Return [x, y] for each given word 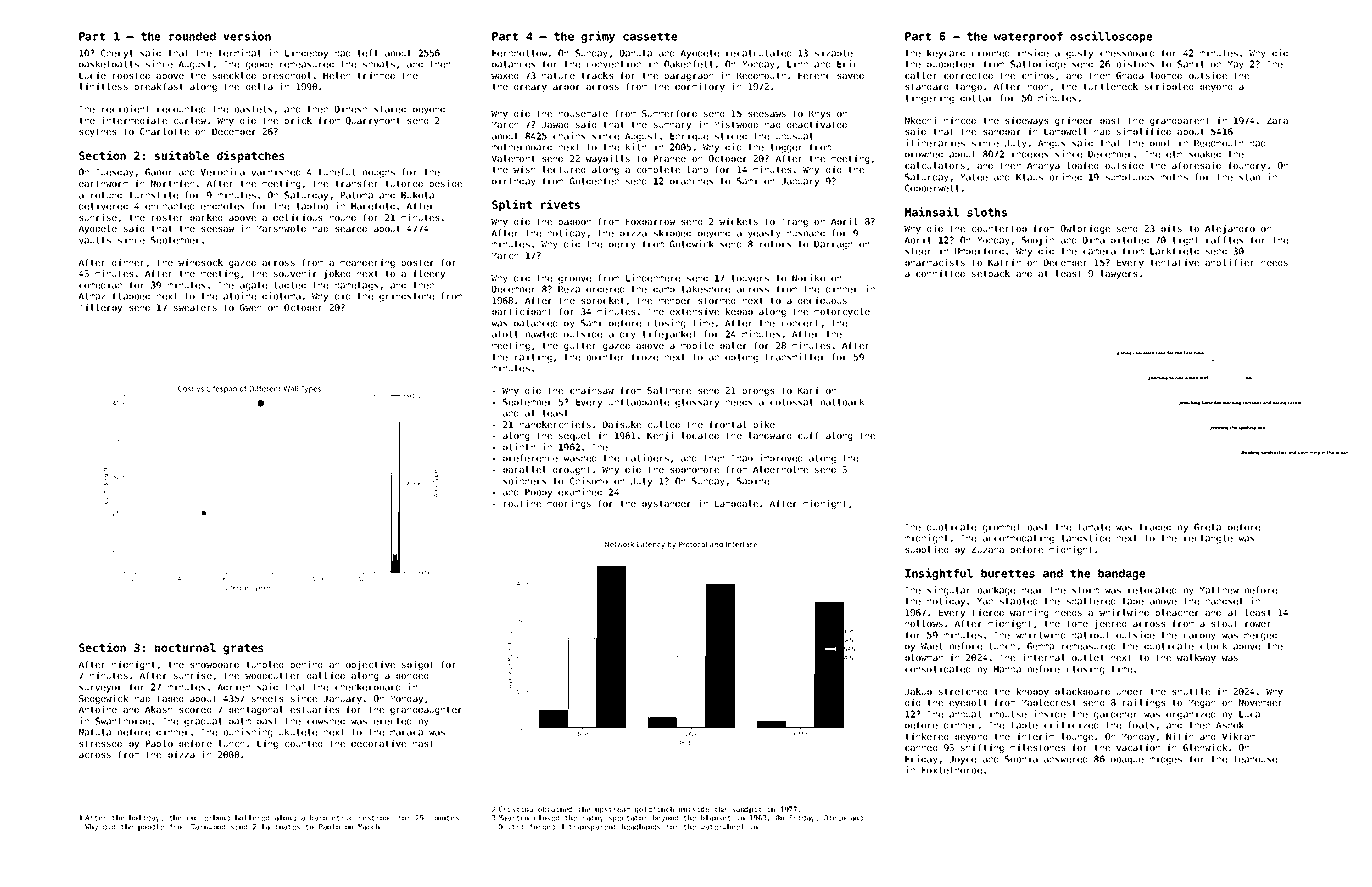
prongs [758, 392]
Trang [794, 222]
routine [522, 503]
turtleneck [1110, 86]
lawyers [1118, 274]
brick [298, 120]
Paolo [329, 827]
